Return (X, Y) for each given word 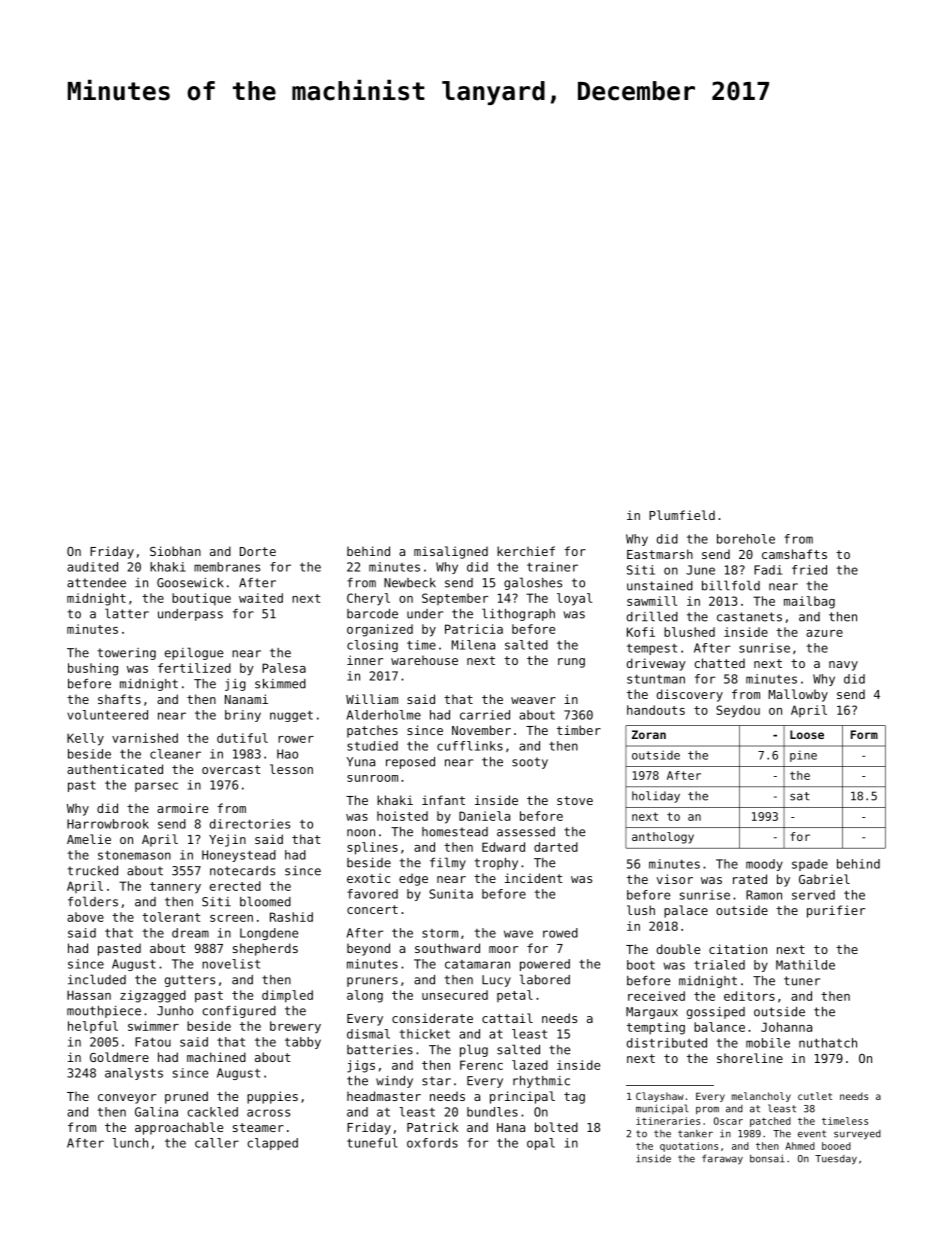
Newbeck (410, 583)
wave (518, 934)
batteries (380, 1050)
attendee (96, 583)
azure (824, 633)
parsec (156, 787)
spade (810, 865)
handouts (656, 710)
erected (235, 886)
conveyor (127, 1099)
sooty (530, 763)
